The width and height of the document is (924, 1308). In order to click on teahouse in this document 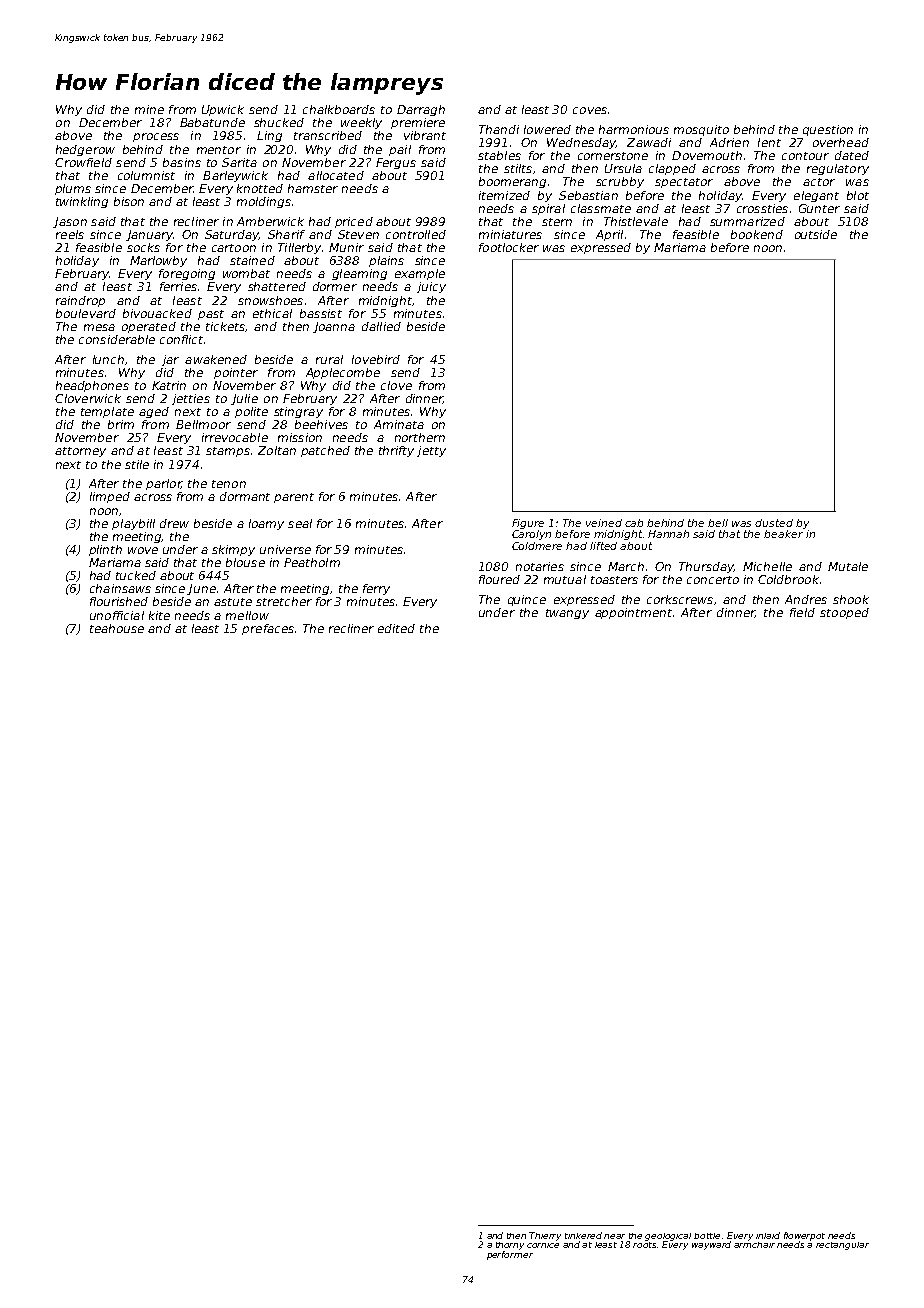, I will do `click(117, 628)`.
